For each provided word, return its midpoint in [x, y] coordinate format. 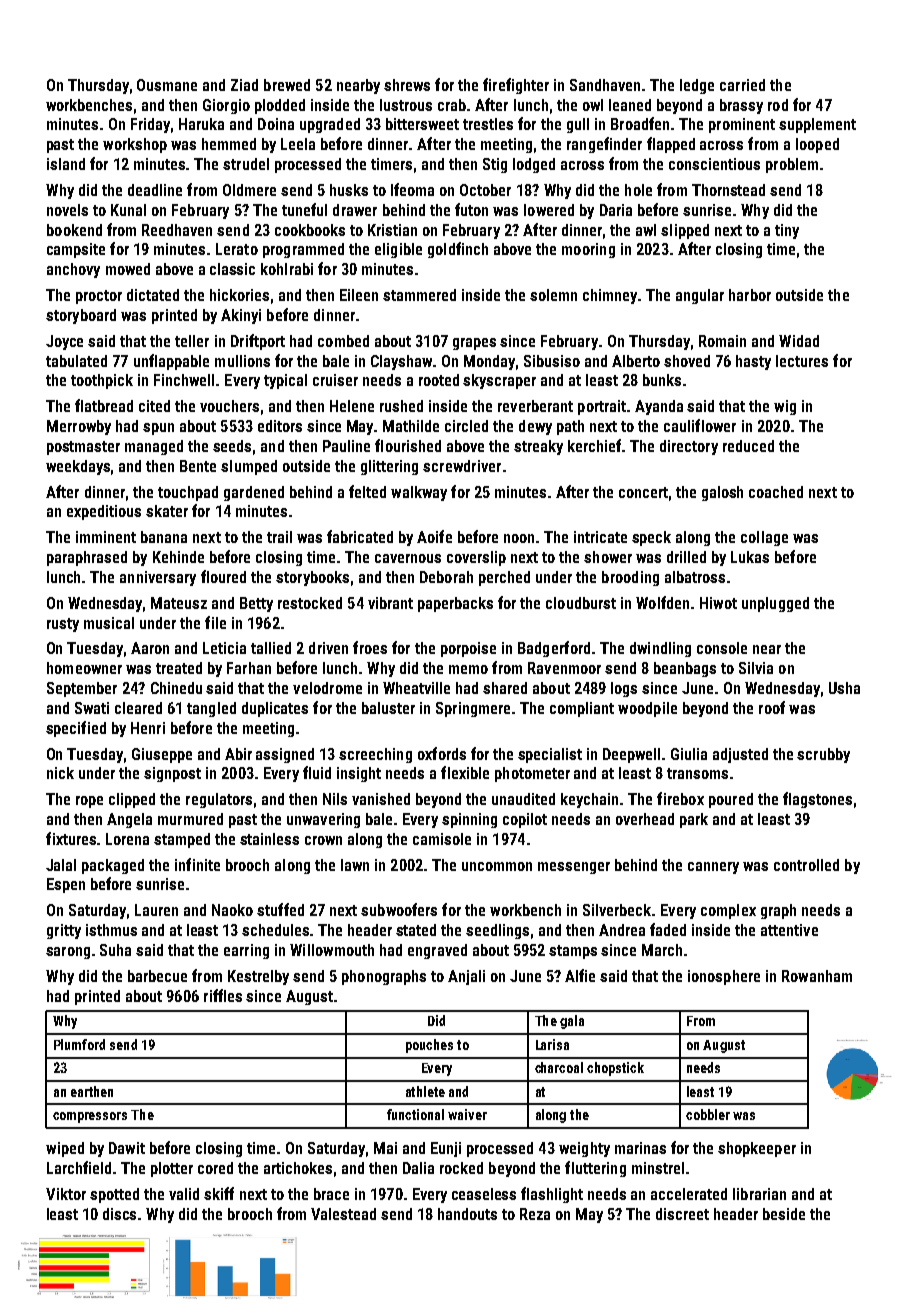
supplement [817, 125]
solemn [553, 295]
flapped [671, 145]
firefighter [516, 86]
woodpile [647, 709]
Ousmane [167, 85]
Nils [335, 799]
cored [215, 1168]
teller [192, 341]
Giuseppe [162, 755]
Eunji [446, 1149]
